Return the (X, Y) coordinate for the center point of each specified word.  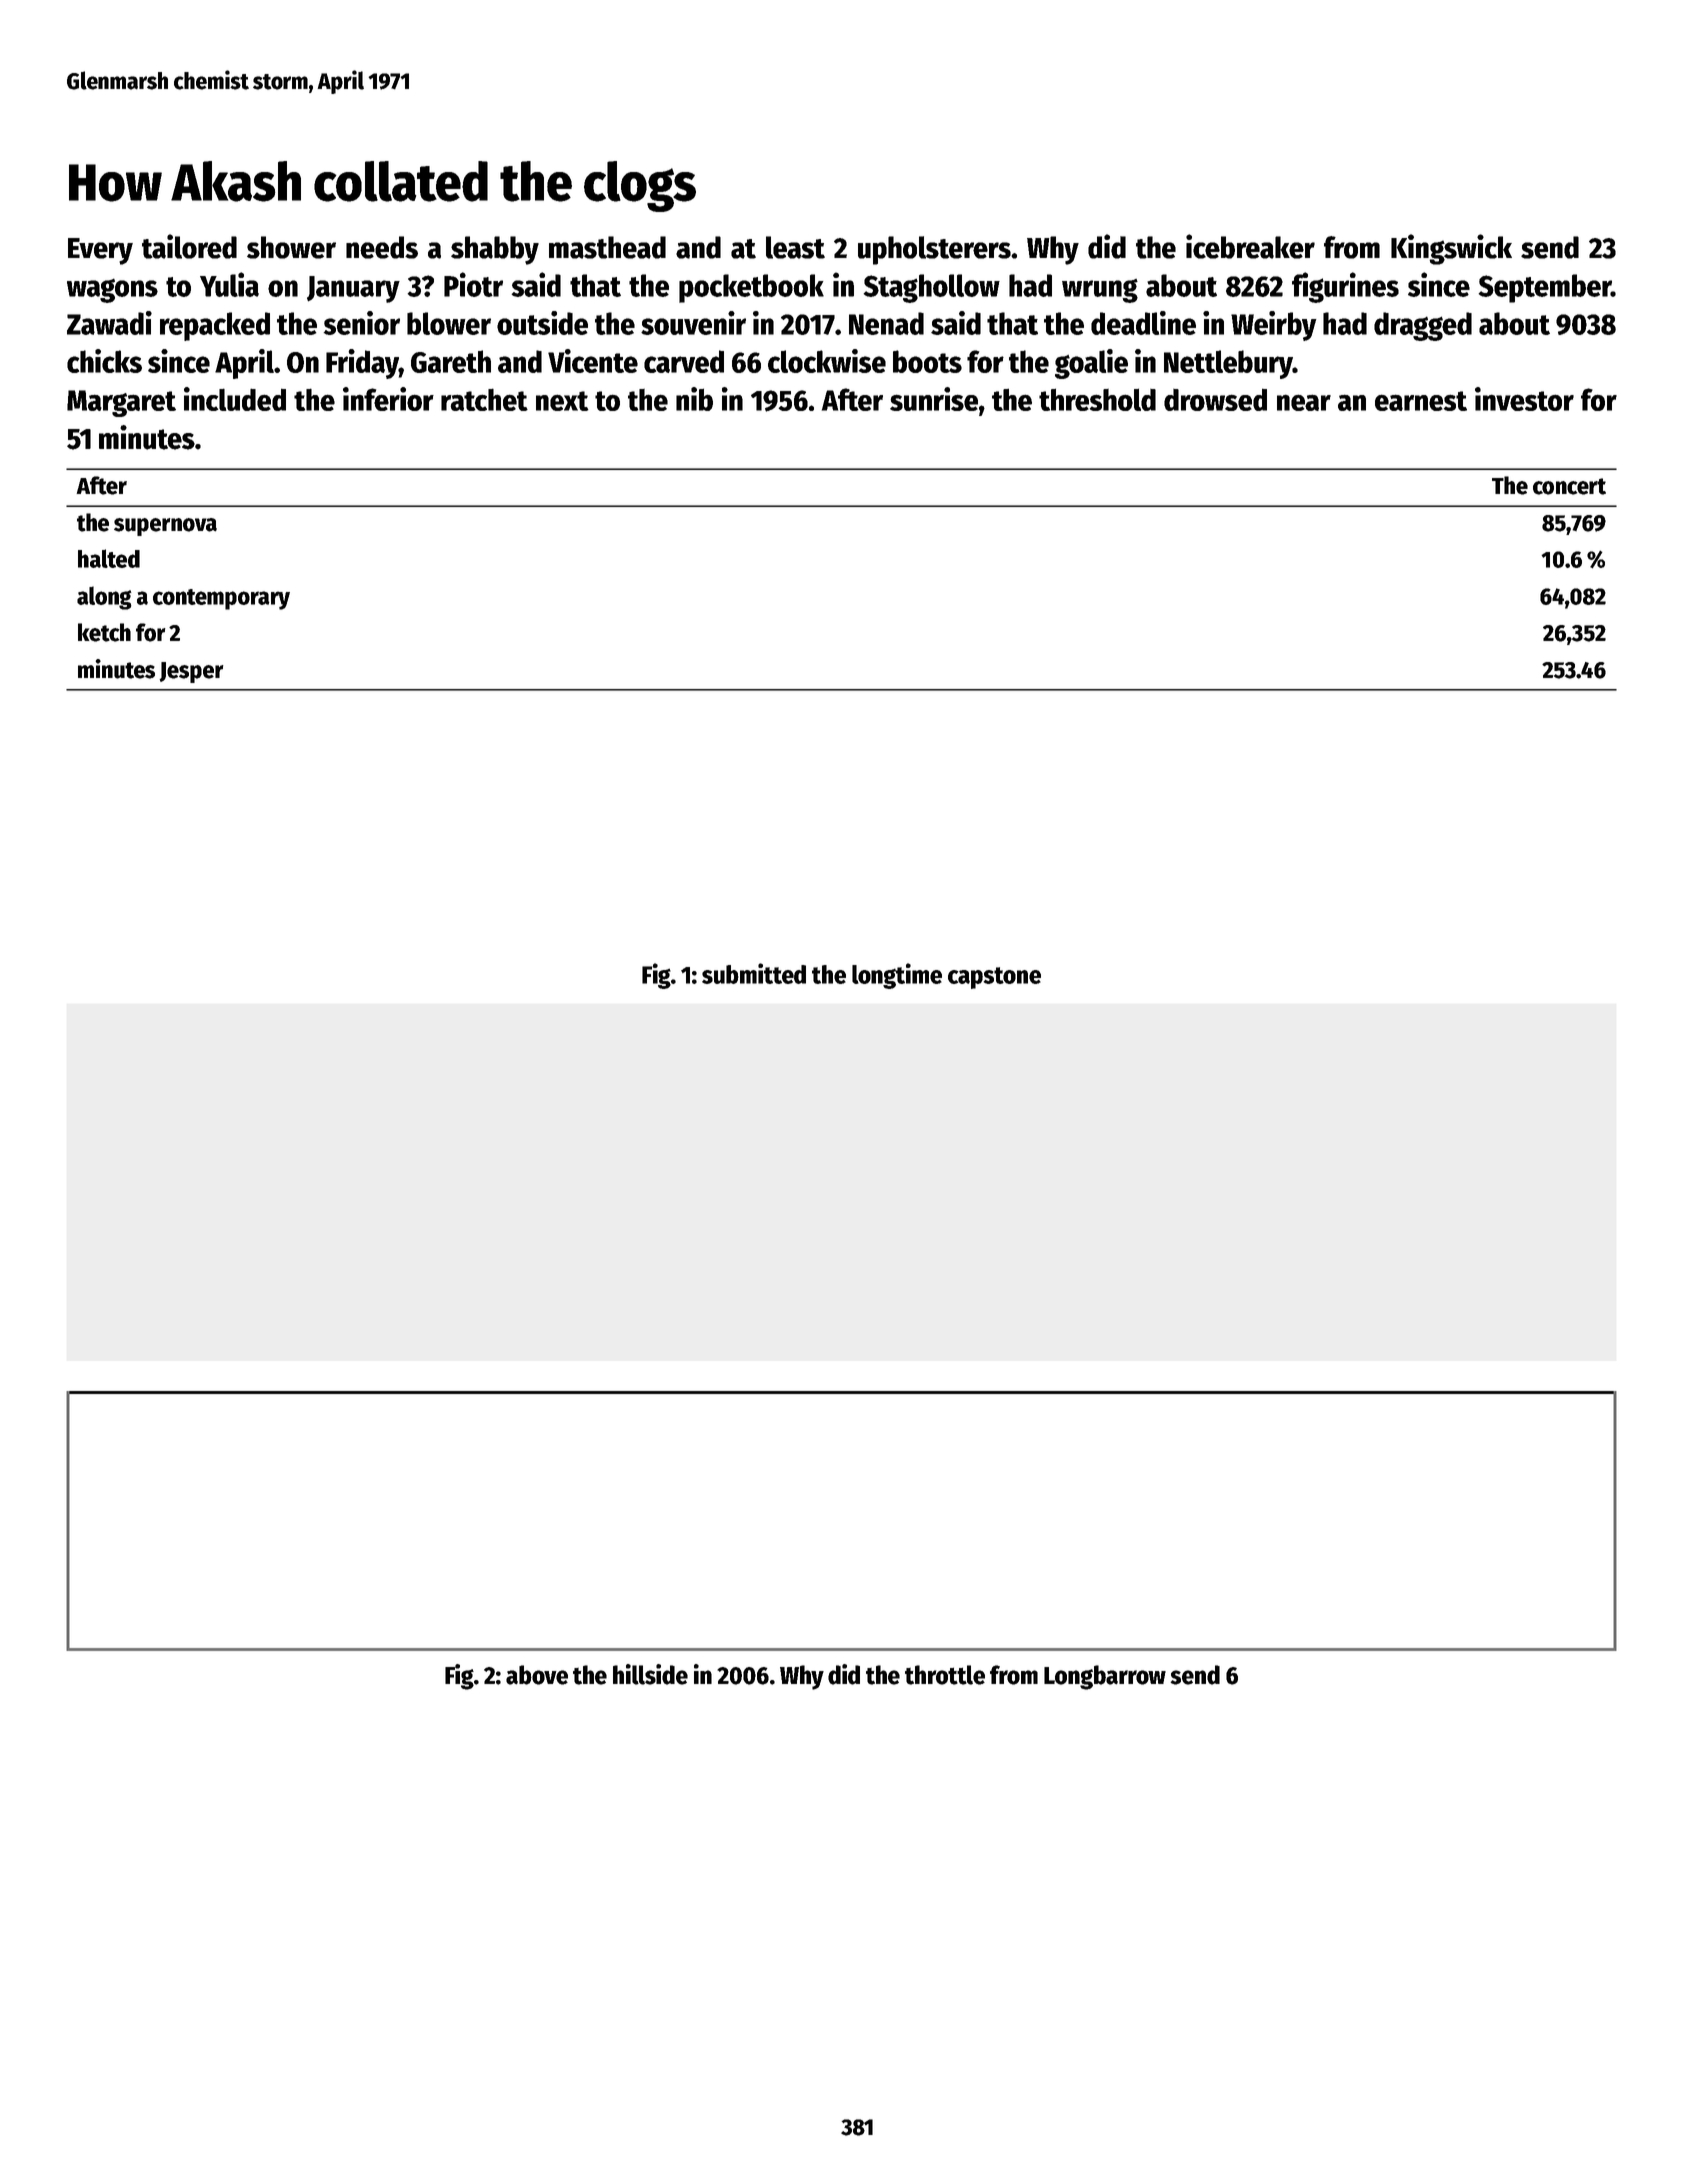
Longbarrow (1105, 1677)
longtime (897, 976)
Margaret (121, 403)
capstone (994, 978)
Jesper (191, 672)
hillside (650, 1674)
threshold (1097, 399)
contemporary (221, 599)
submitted (754, 973)
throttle (945, 1675)
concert (1569, 486)
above (537, 1675)
